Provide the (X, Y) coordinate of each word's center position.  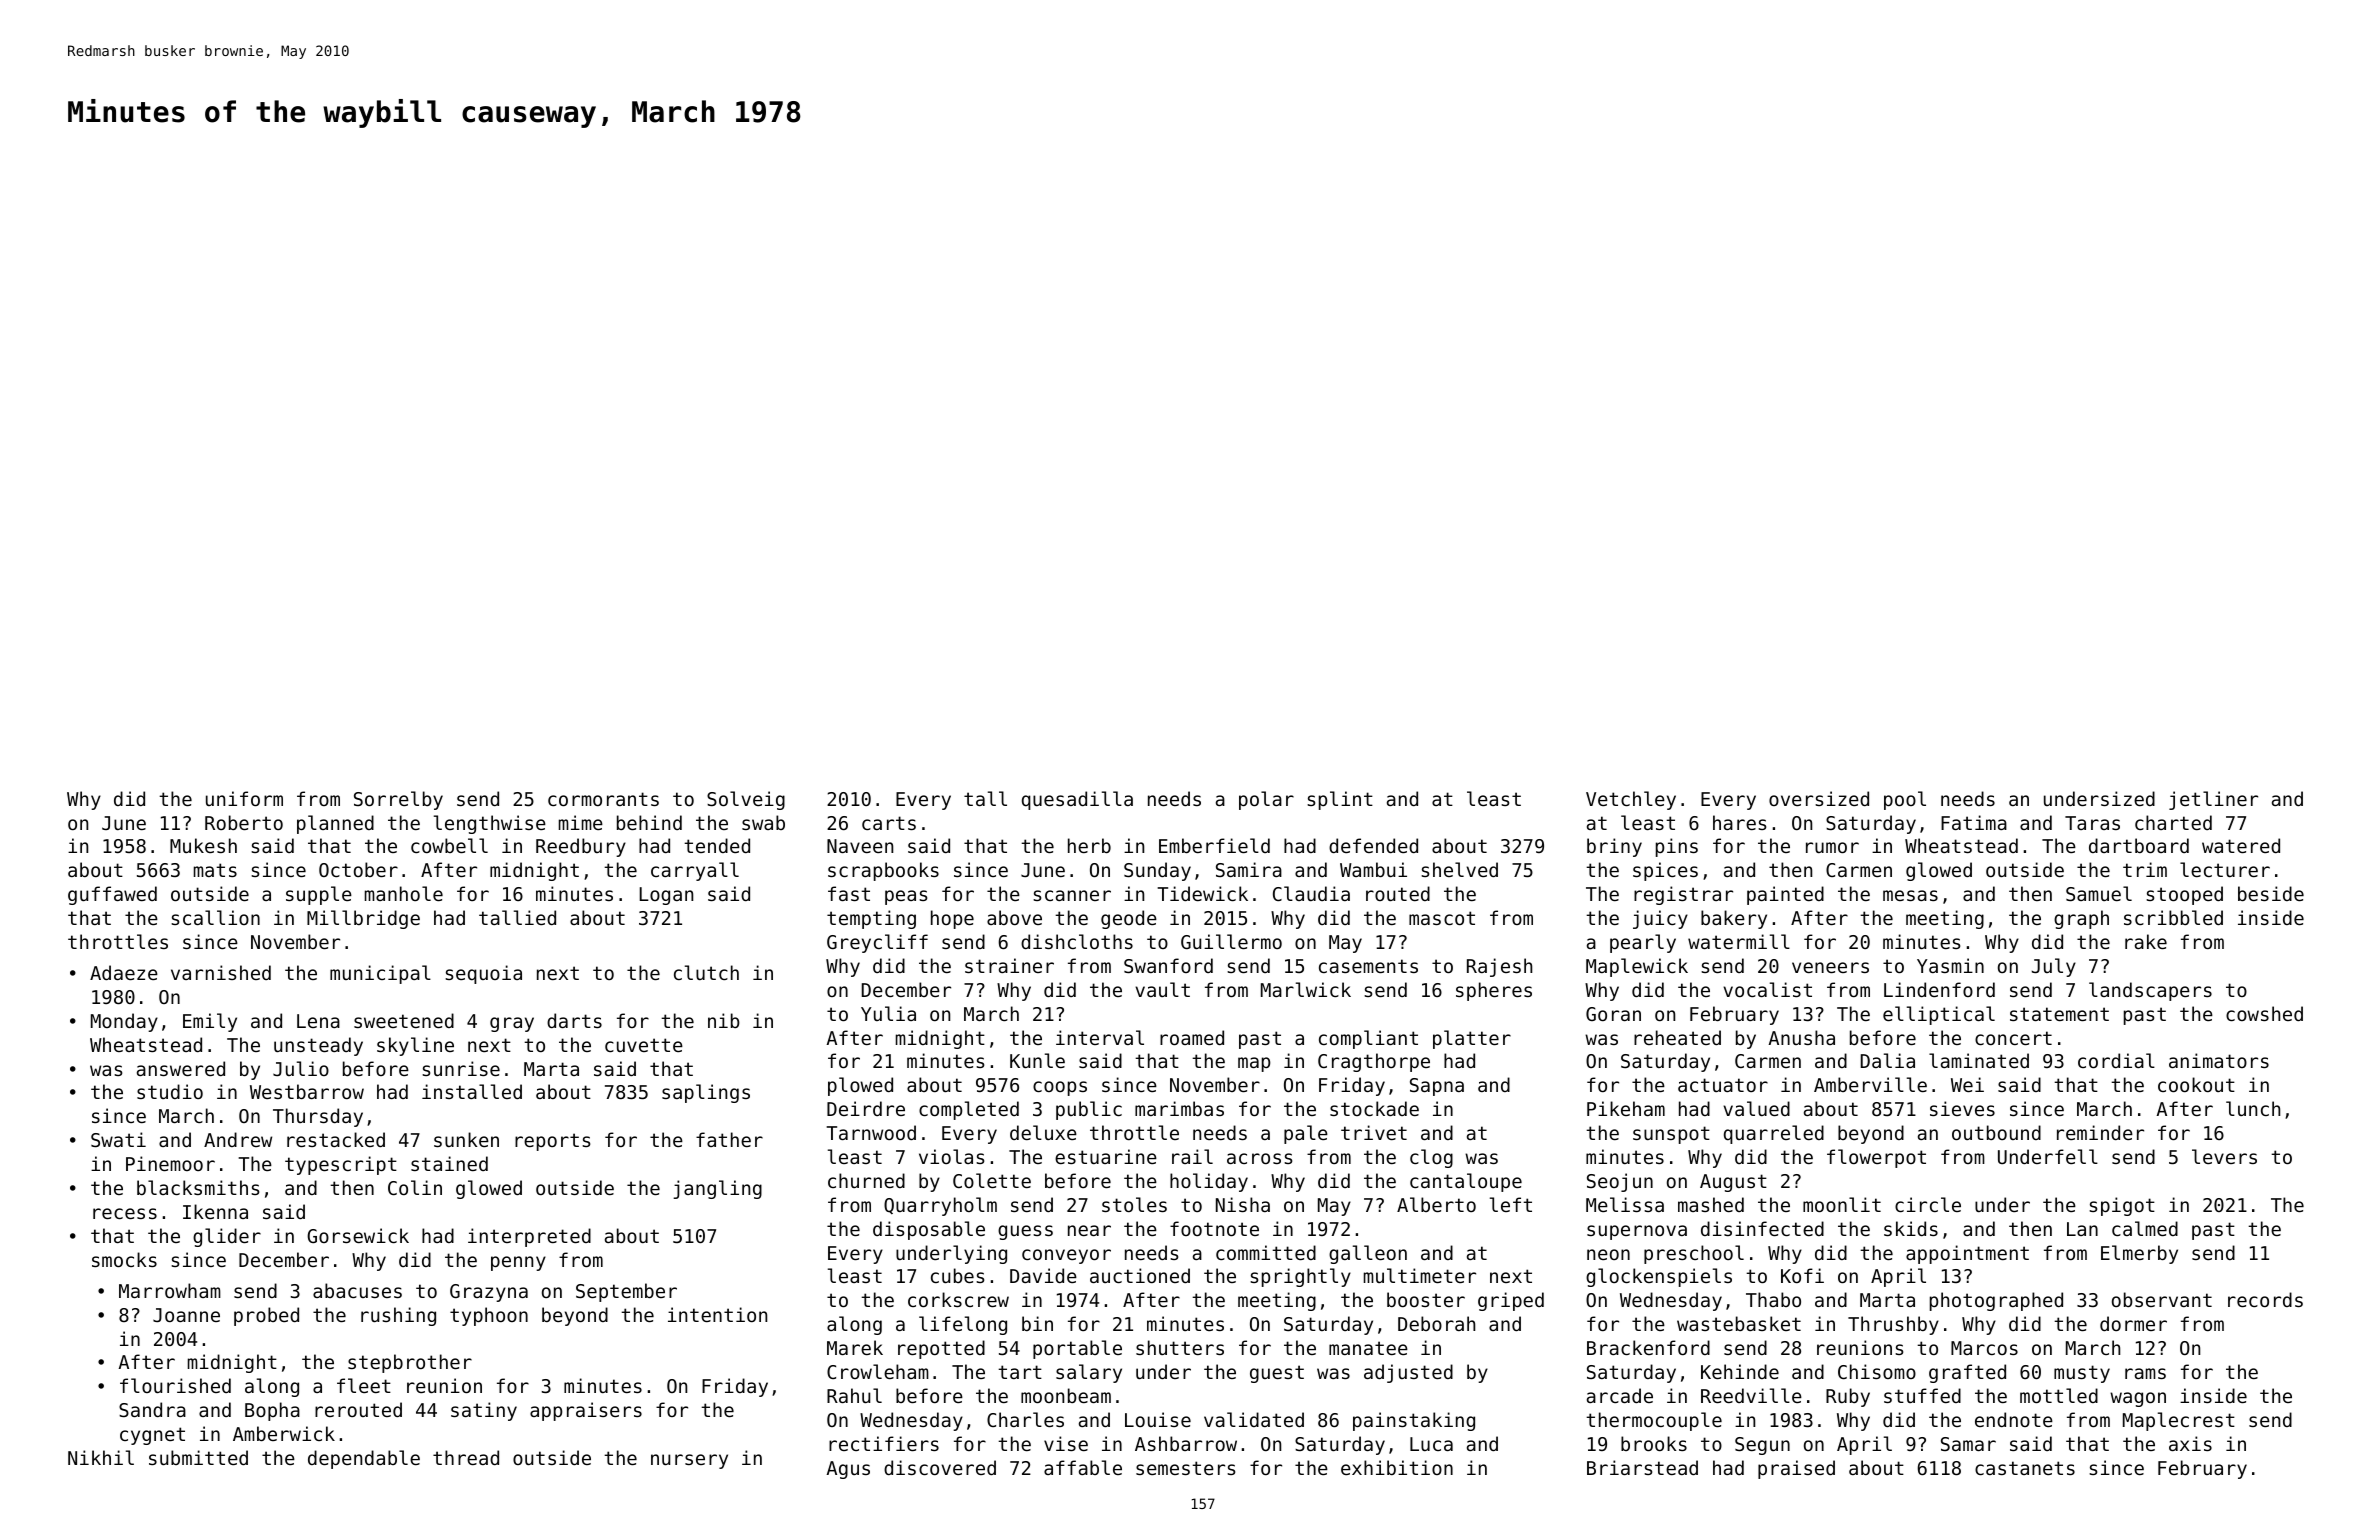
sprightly (1300, 1277)
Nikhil (101, 1457)
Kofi (1802, 1275)
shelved (1459, 869)
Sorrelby (398, 800)
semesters (1185, 1468)
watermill (1739, 941)
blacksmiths (198, 1187)
